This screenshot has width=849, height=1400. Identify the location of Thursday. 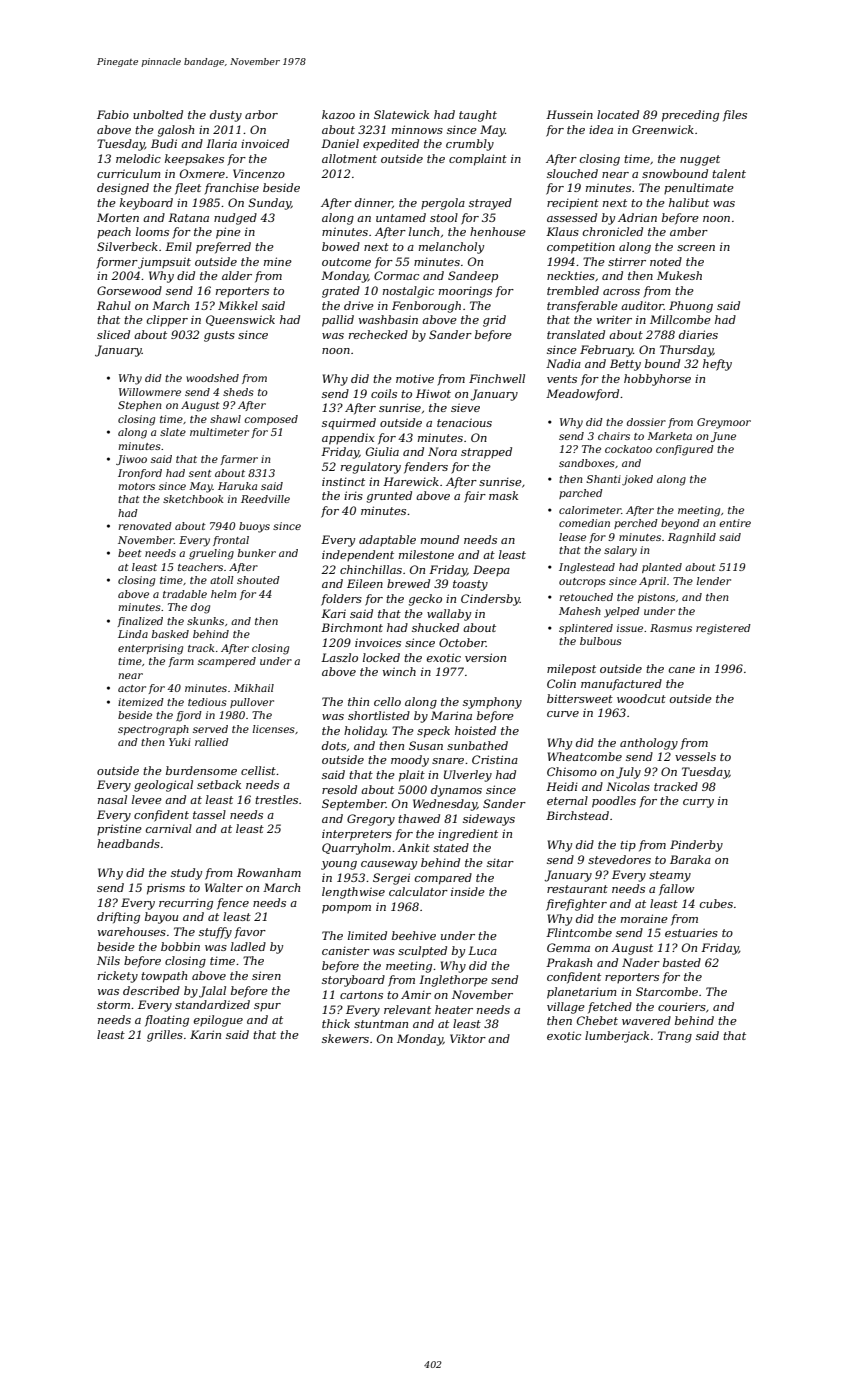
(686, 351).
